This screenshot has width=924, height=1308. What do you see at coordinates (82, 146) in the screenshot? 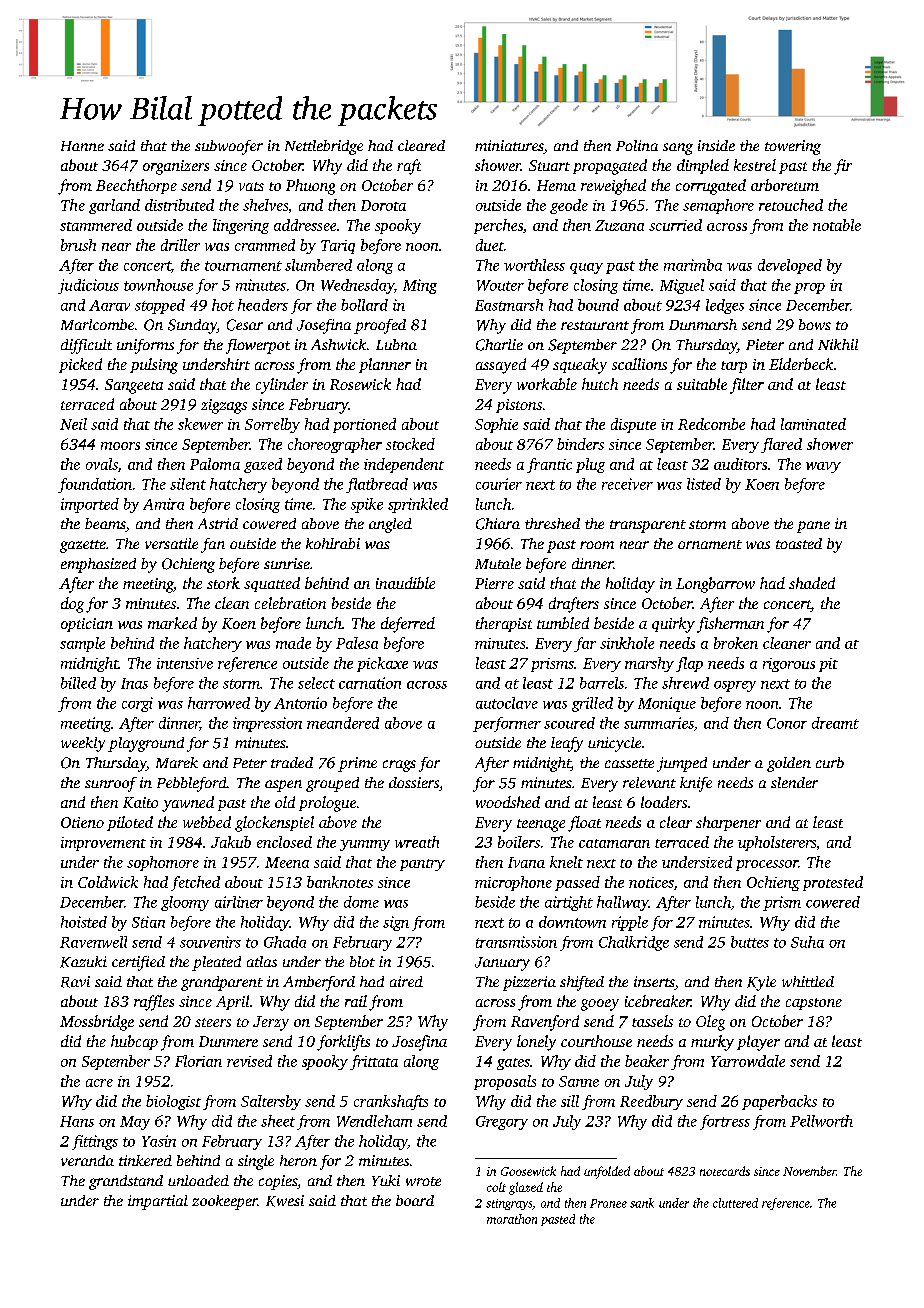
I see `Hanne` at bounding box center [82, 146].
